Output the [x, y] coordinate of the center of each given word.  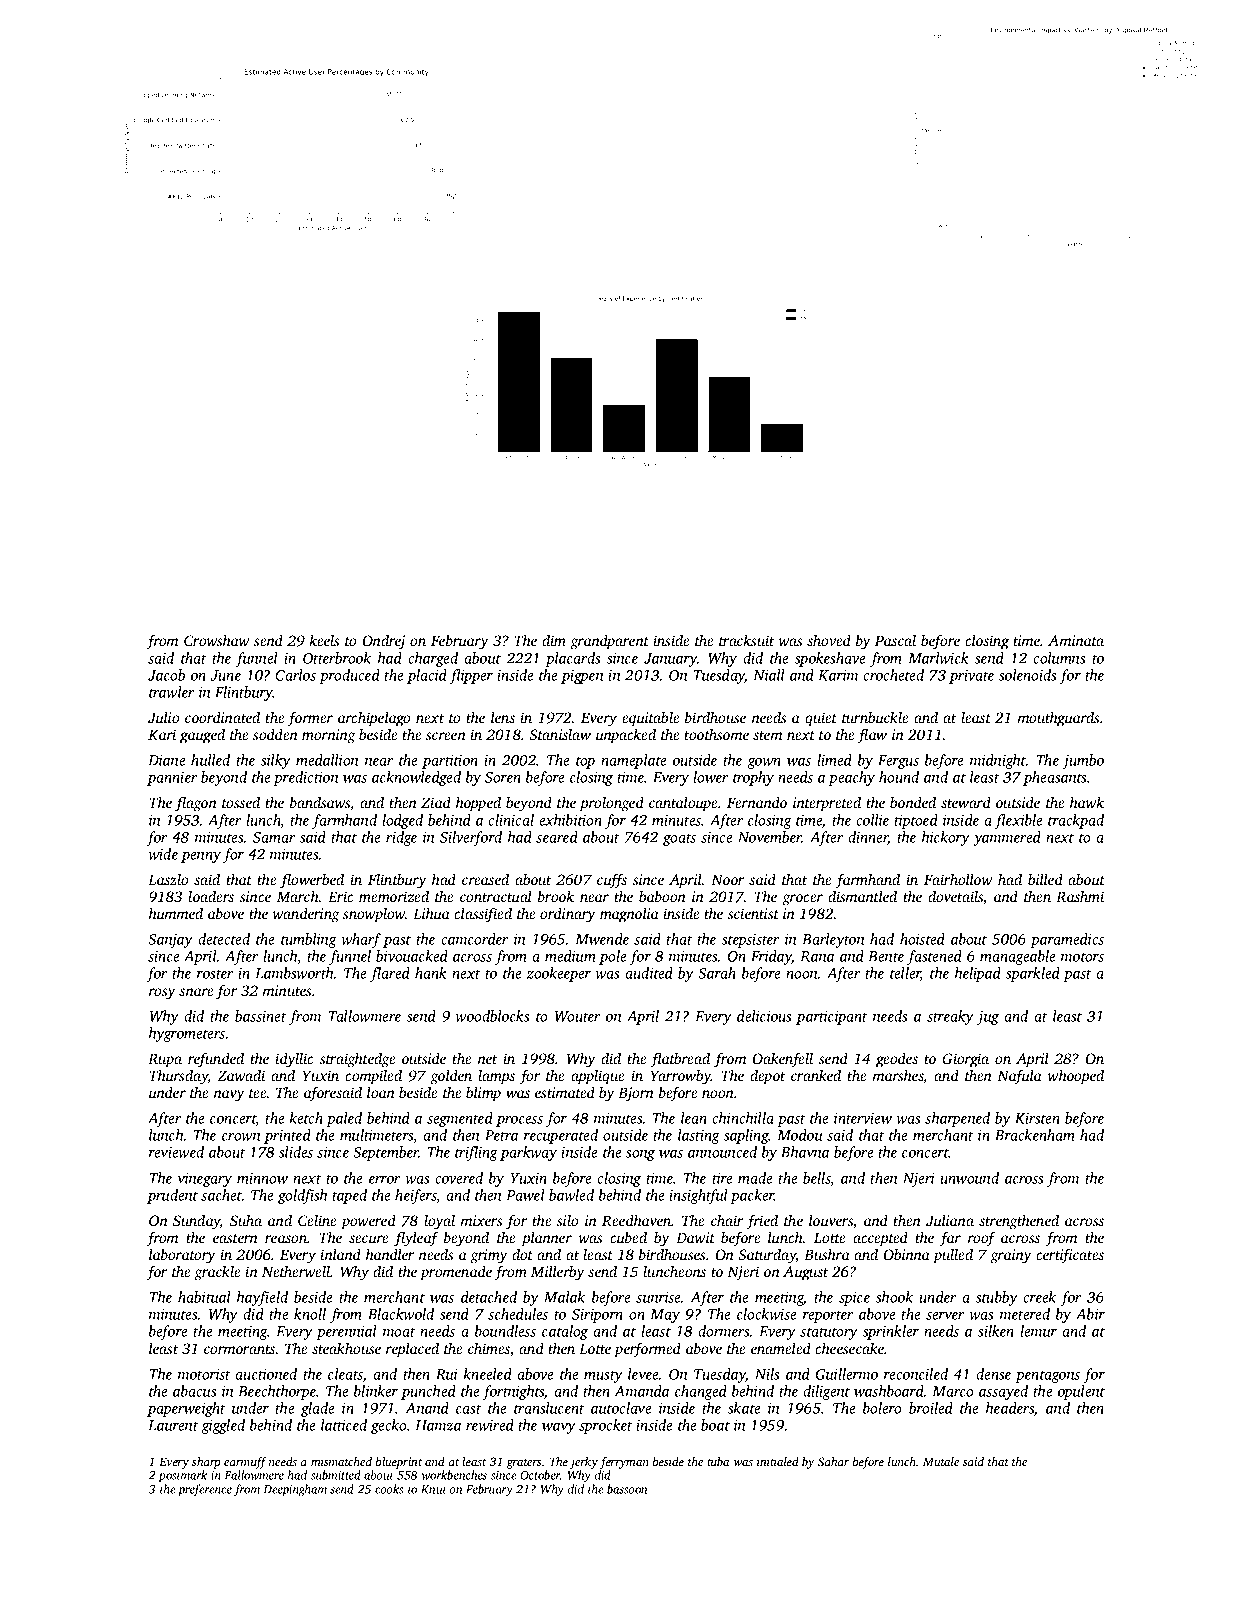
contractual [496, 896]
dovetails [955, 896]
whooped [1076, 1077]
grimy [488, 1256]
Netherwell [296, 1271]
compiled [373, 1077]
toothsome [716, 734]
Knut [433, 1489]
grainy [1010, 1256]
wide [163, 854]
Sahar [833, 1461]
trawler [171, 692]
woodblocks [492, 1016]
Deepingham [295, 1490]
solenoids [1027, 675]
